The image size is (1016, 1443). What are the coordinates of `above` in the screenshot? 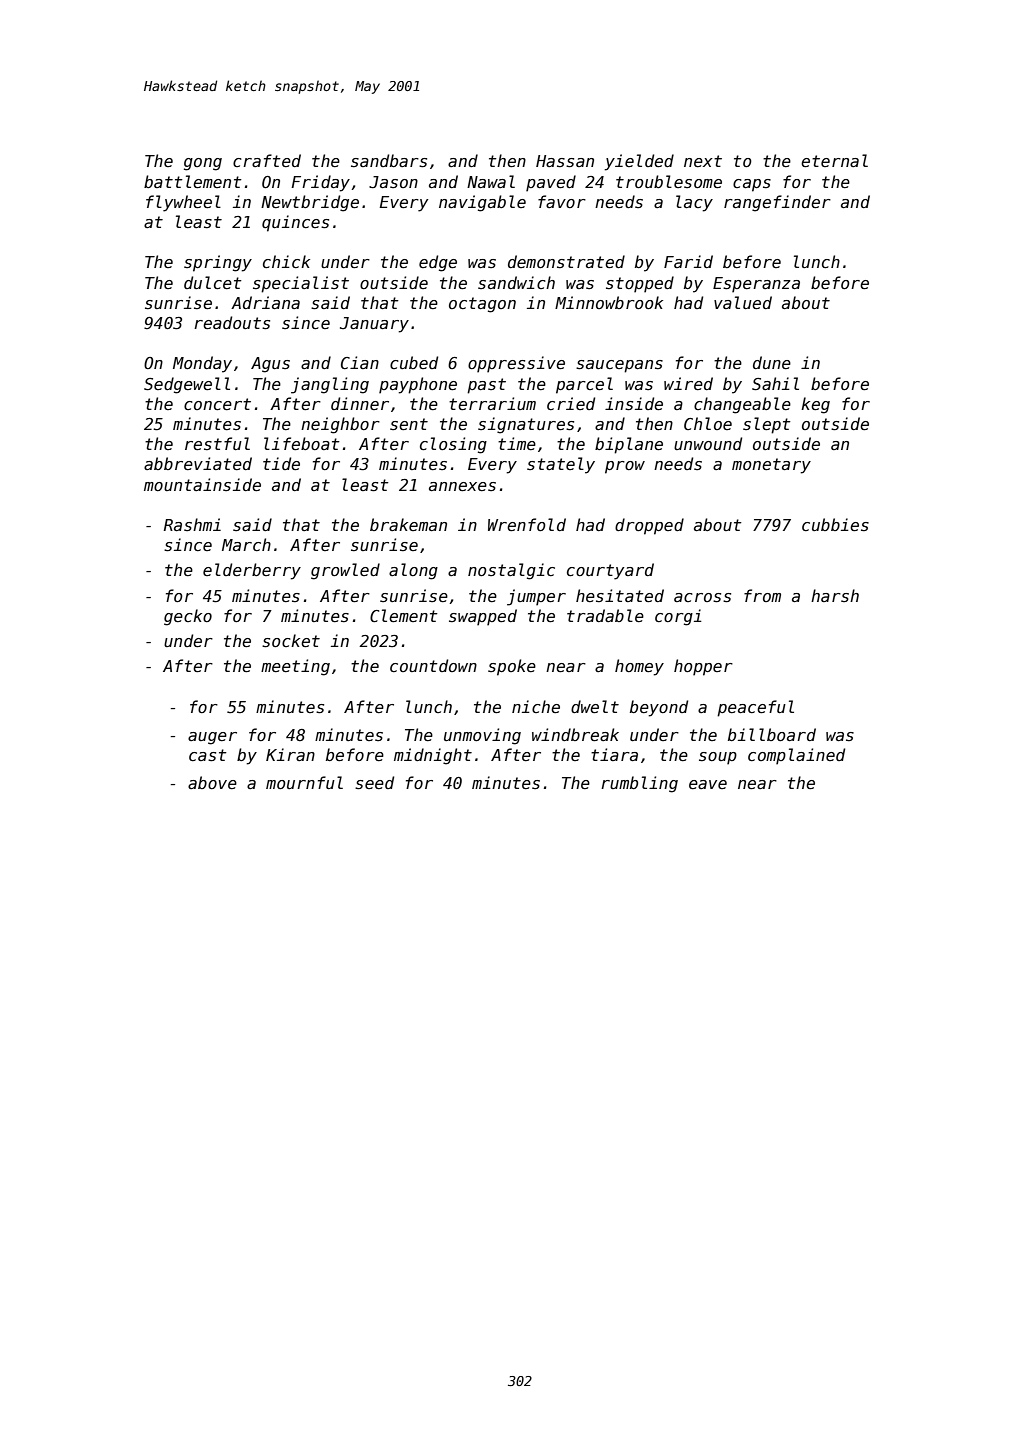 It's located at (212, 782).
